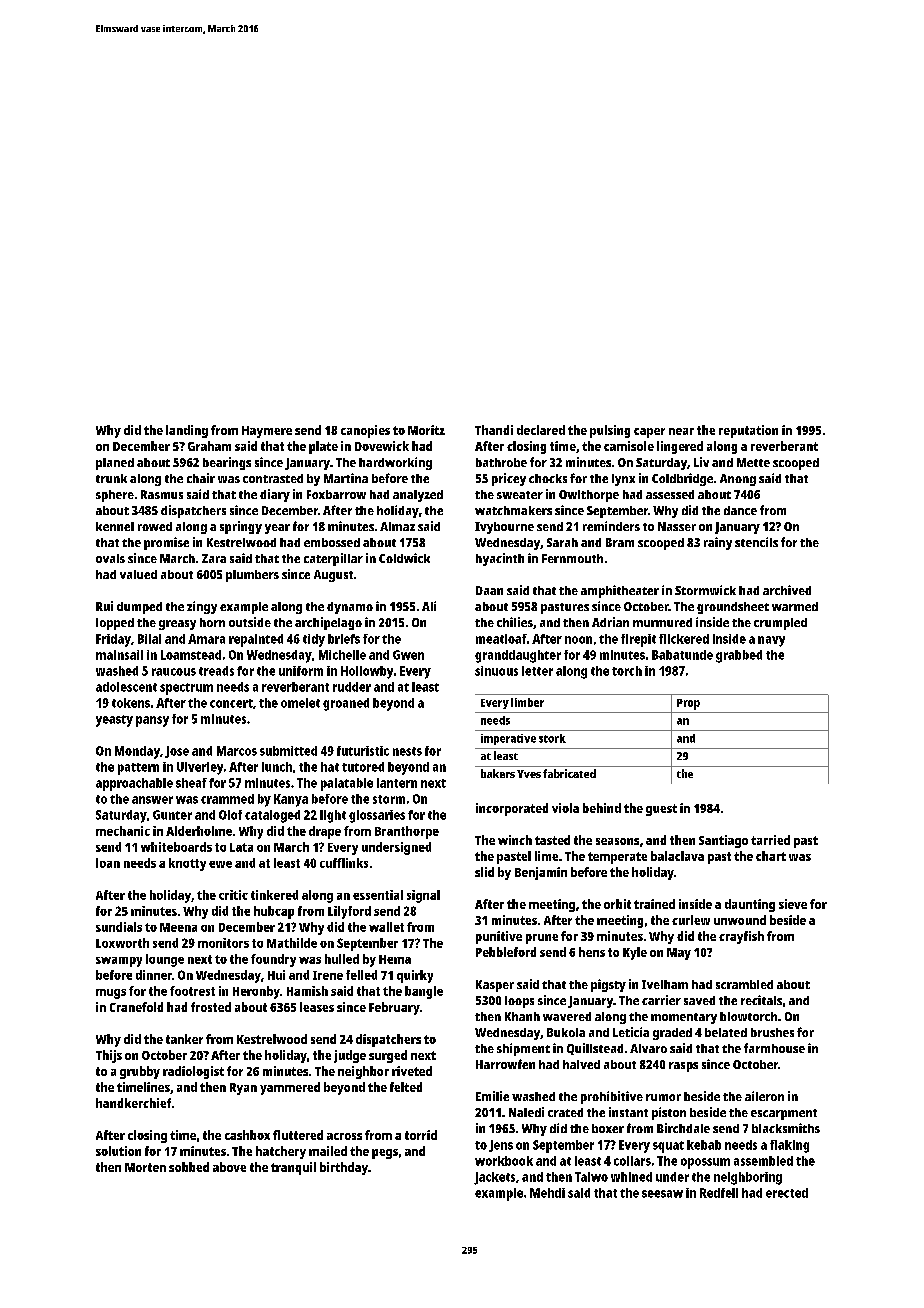  Describe the element at coordinates (407, 751) in the page. I see `nests` at that location.
